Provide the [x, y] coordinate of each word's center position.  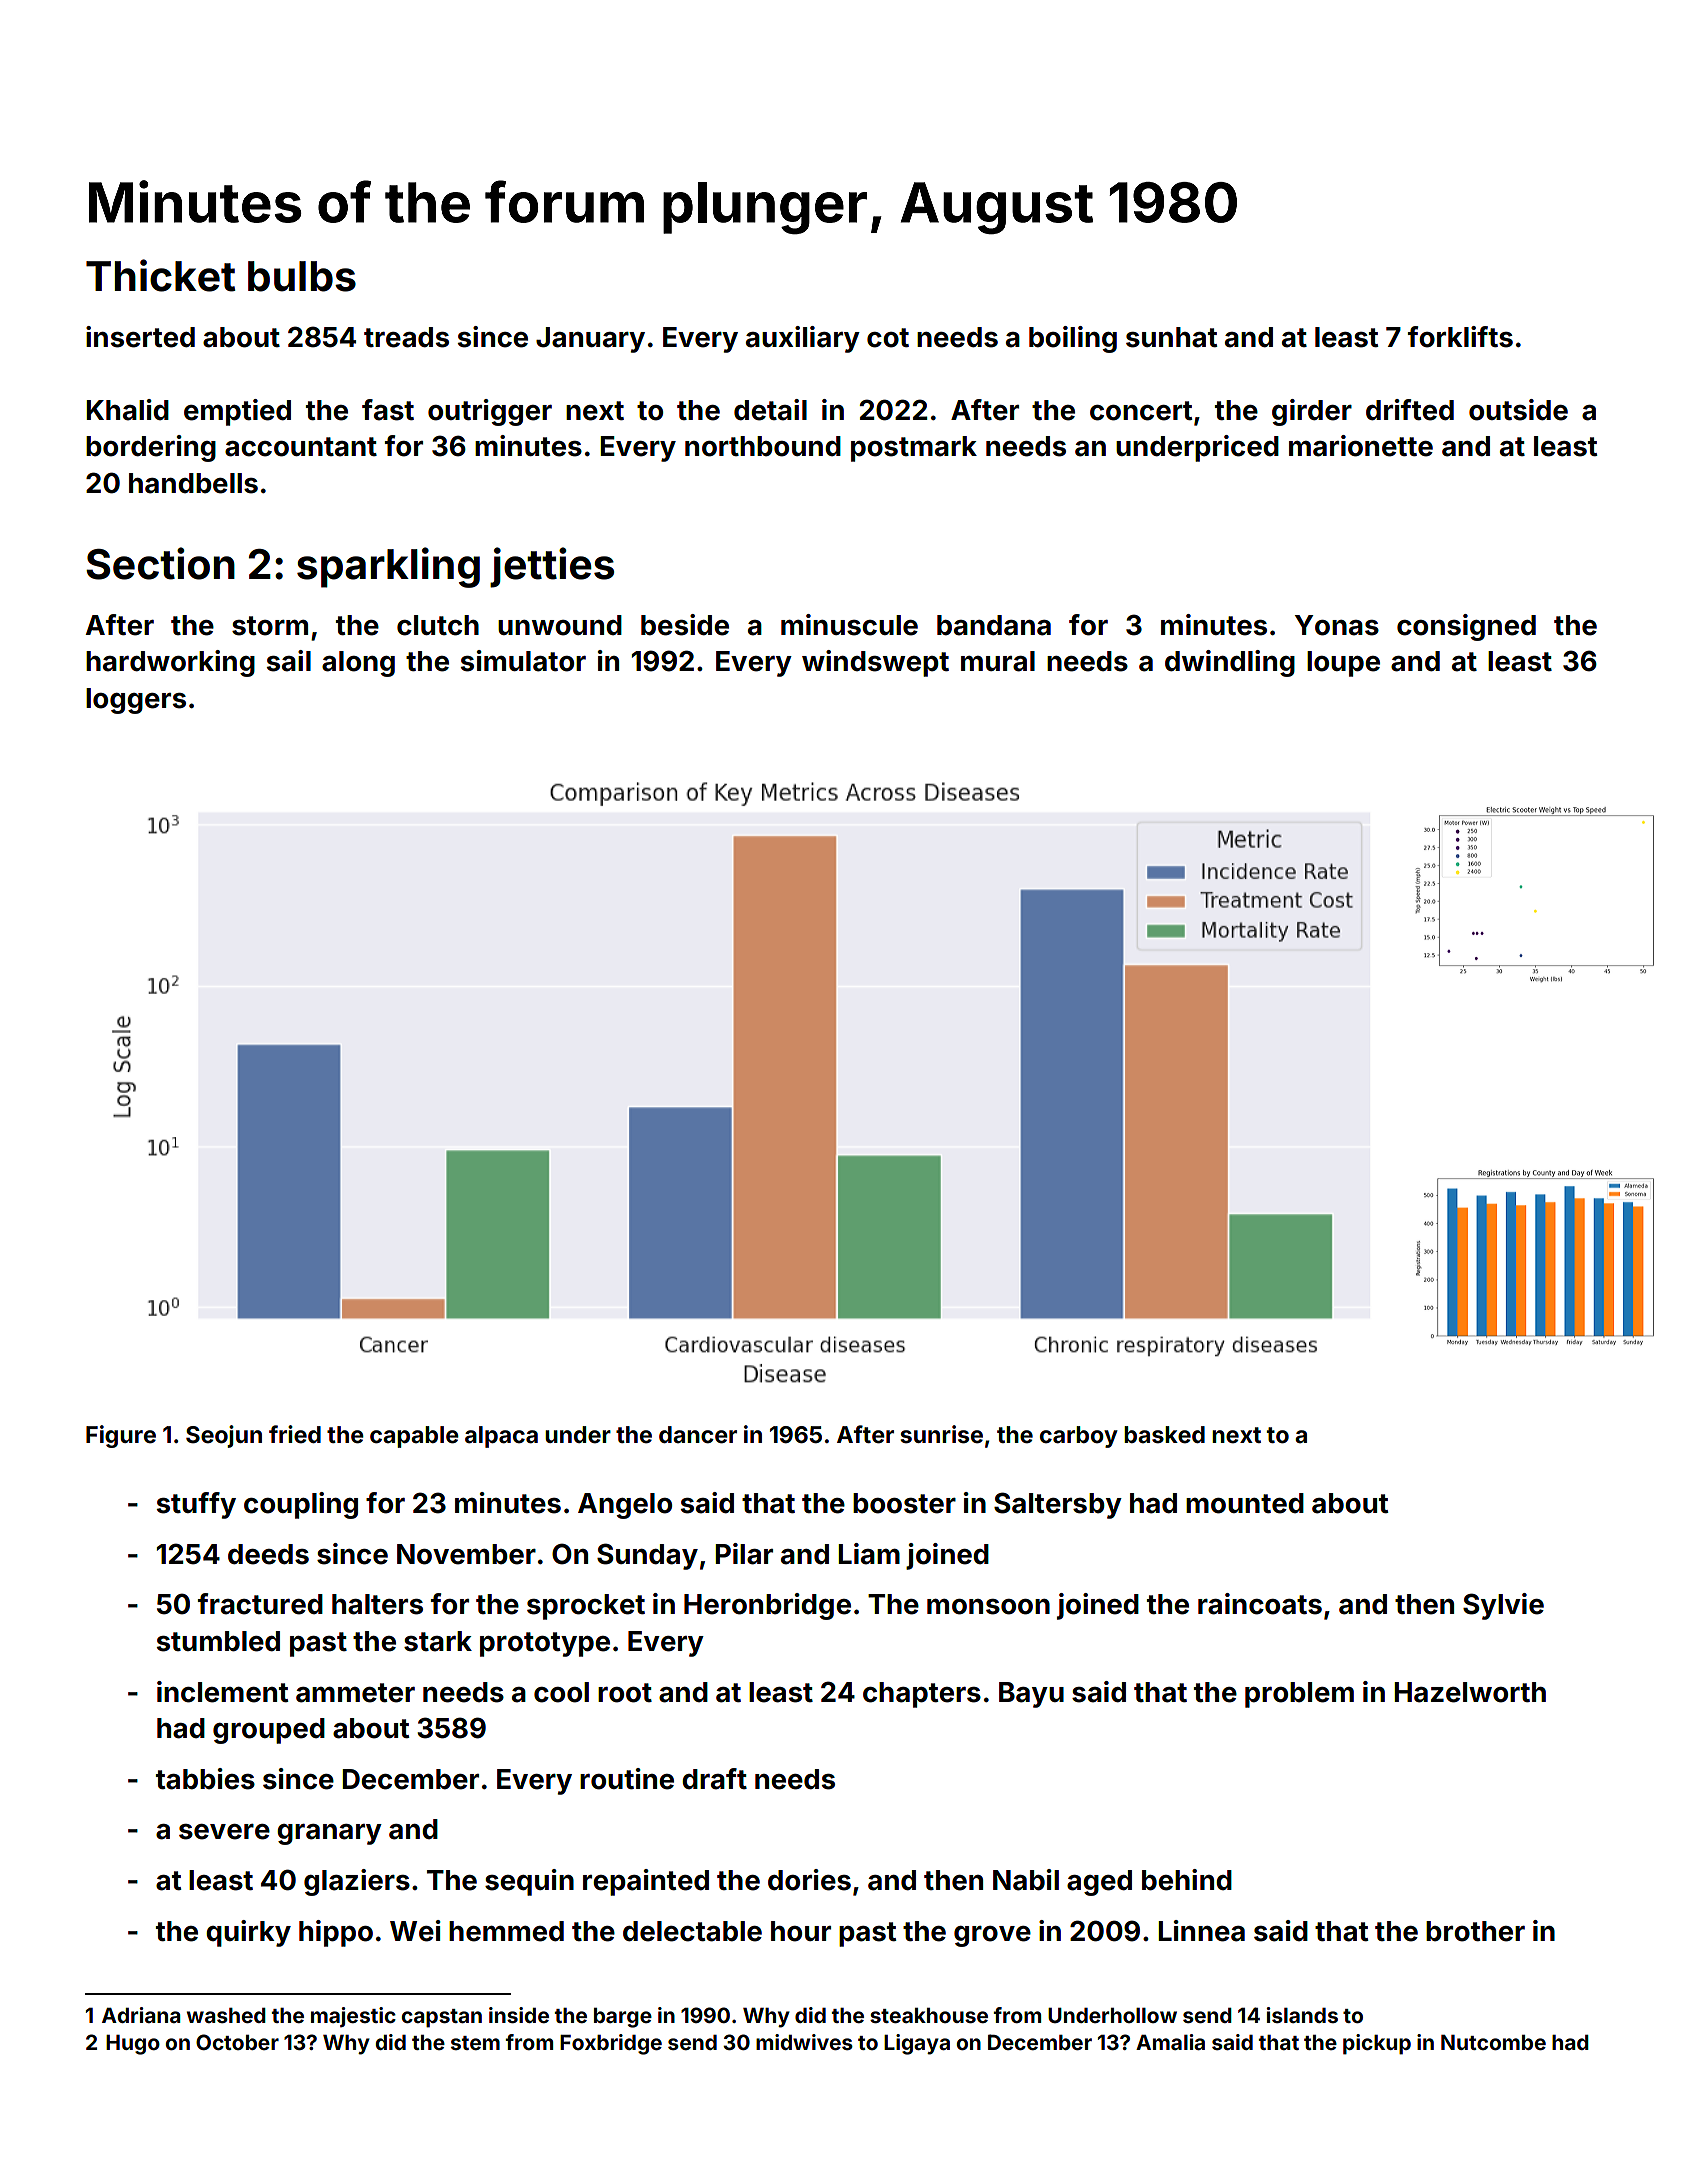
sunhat [1171, 337]
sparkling [388, 567]
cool [561, 1692]
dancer [698, 1435]
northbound [763, 446]
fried [295, 1434]
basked [1164, 1435]
